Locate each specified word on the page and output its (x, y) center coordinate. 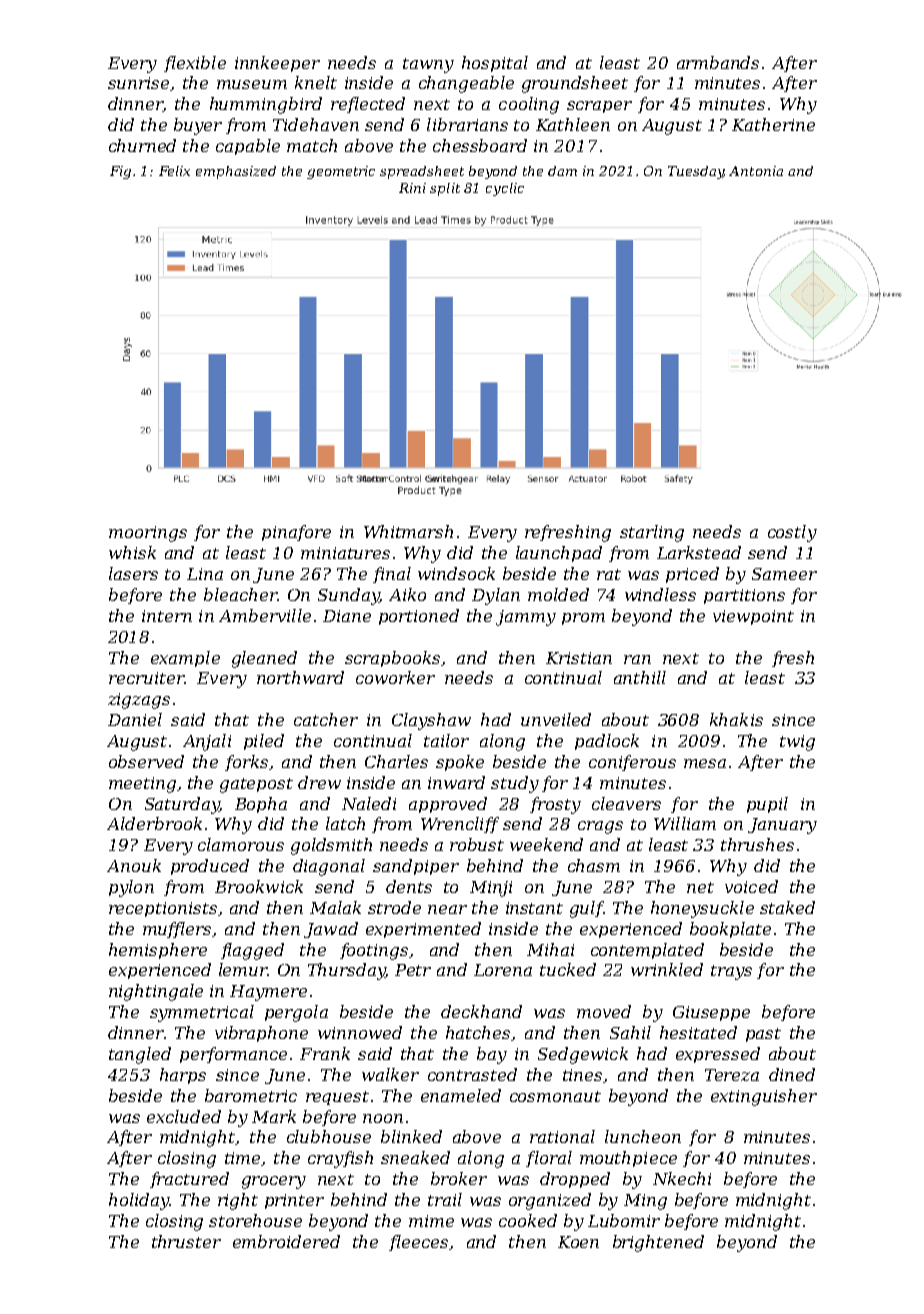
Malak (335, 907)
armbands (718, 62)
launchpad (559, 554)
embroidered (286, 1241)
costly (792, 533)
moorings (148, 534)
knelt (316, 82)
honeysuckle (702, 909)
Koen (578, 1242)
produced (210, 867)
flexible (195, 64)
